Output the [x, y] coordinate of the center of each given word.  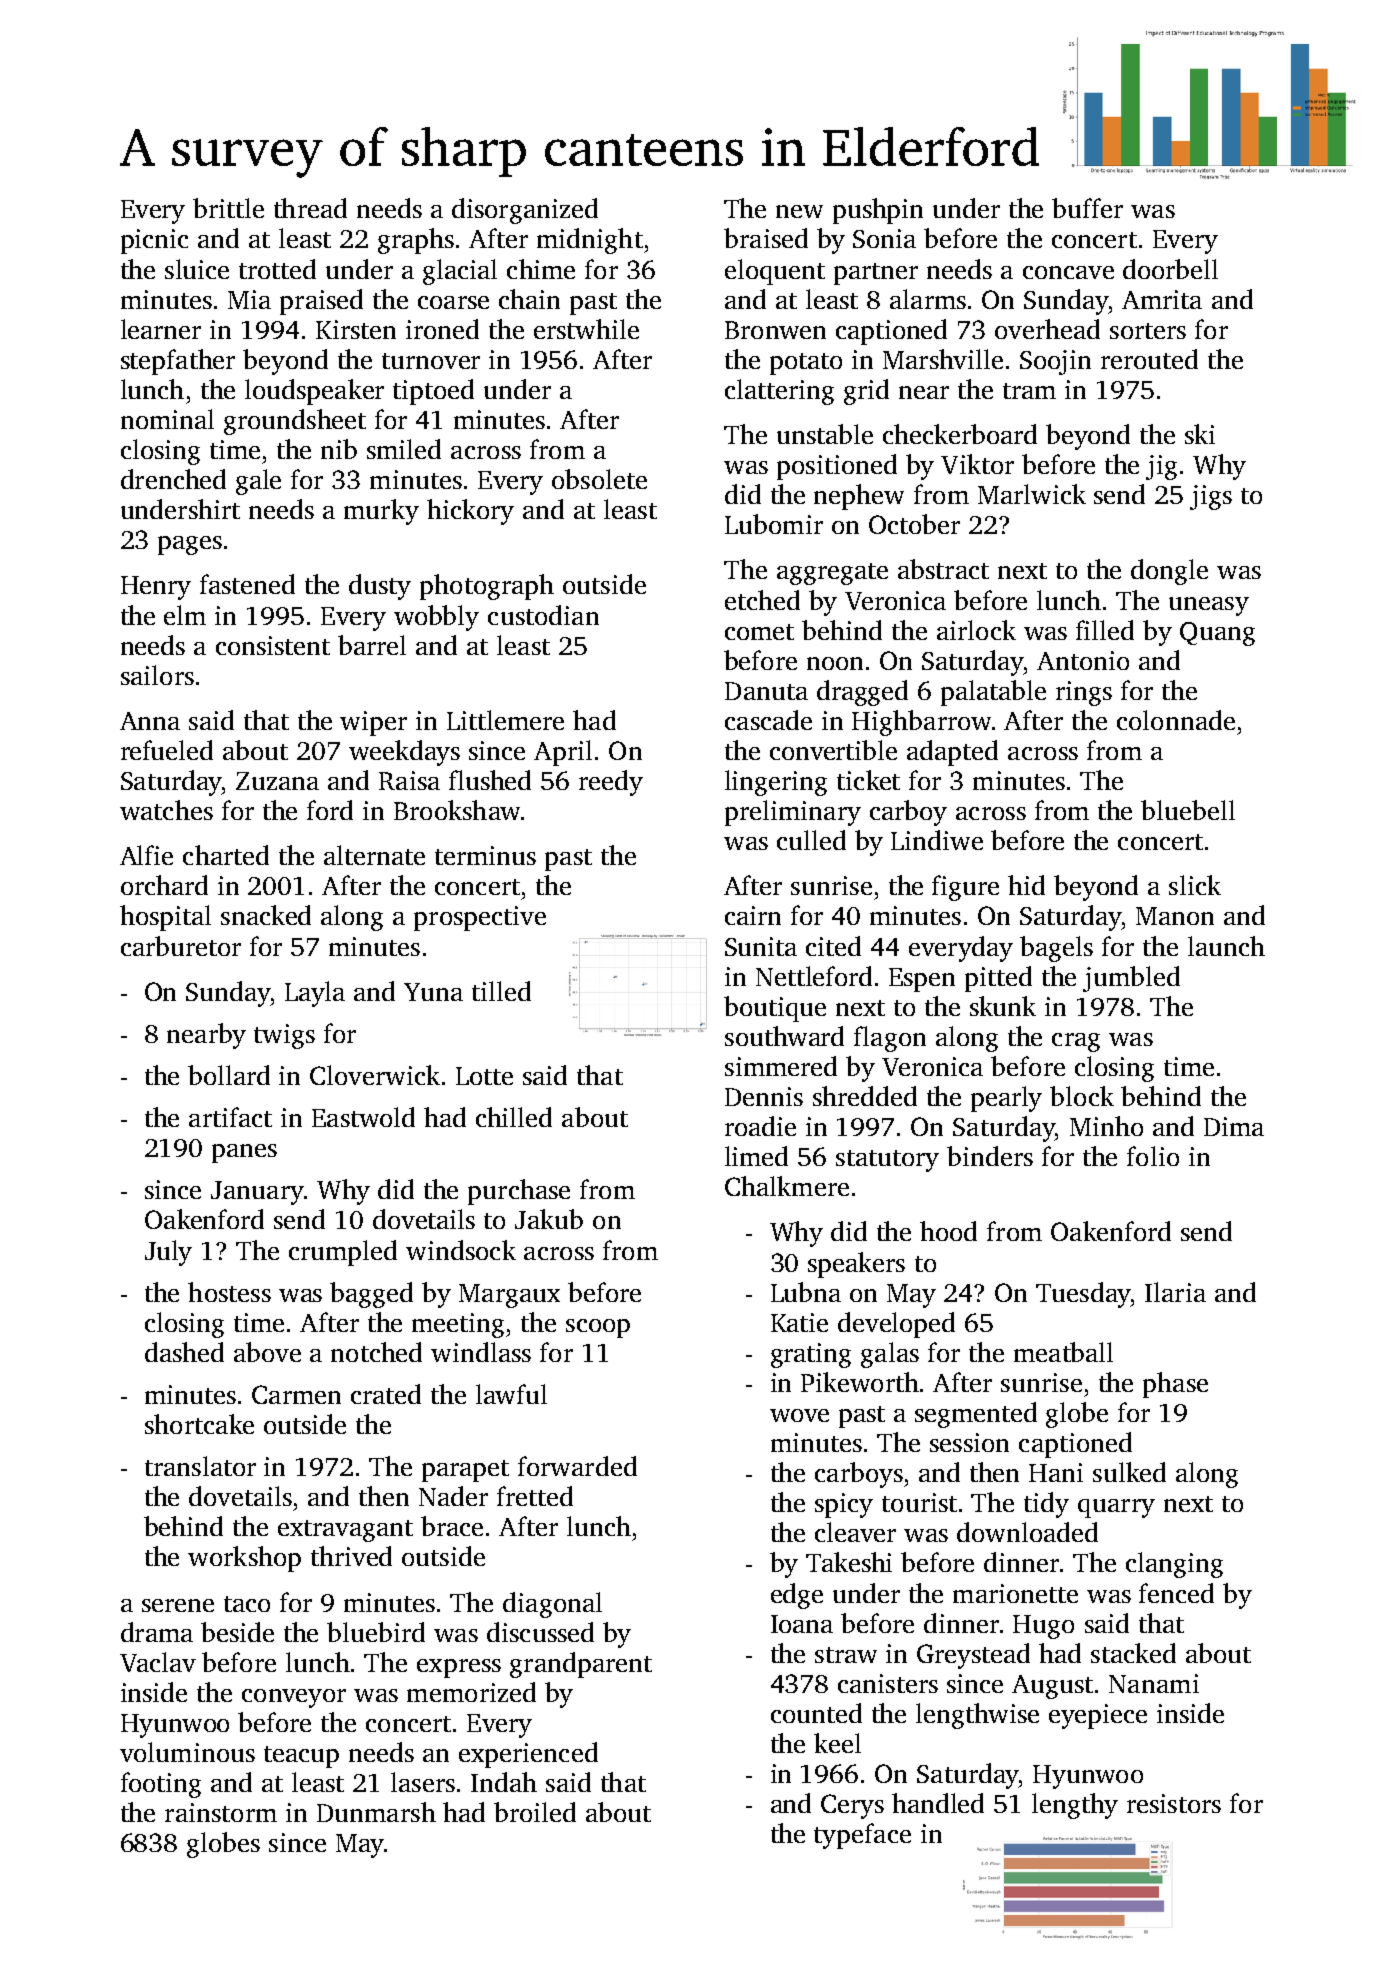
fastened [247, 584]
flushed [490, 780]
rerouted [1149, 359]
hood [948, 1231]
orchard [164, 885]
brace [452, 1526]
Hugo [1043, 1627]
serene [178, 1605]
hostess [229, 1292]
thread [310, 208]
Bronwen [775, 330]
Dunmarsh [376, 1812]
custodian [543, 615]
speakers [856, 1265]
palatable [993, 693]
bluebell [1188, 810]
